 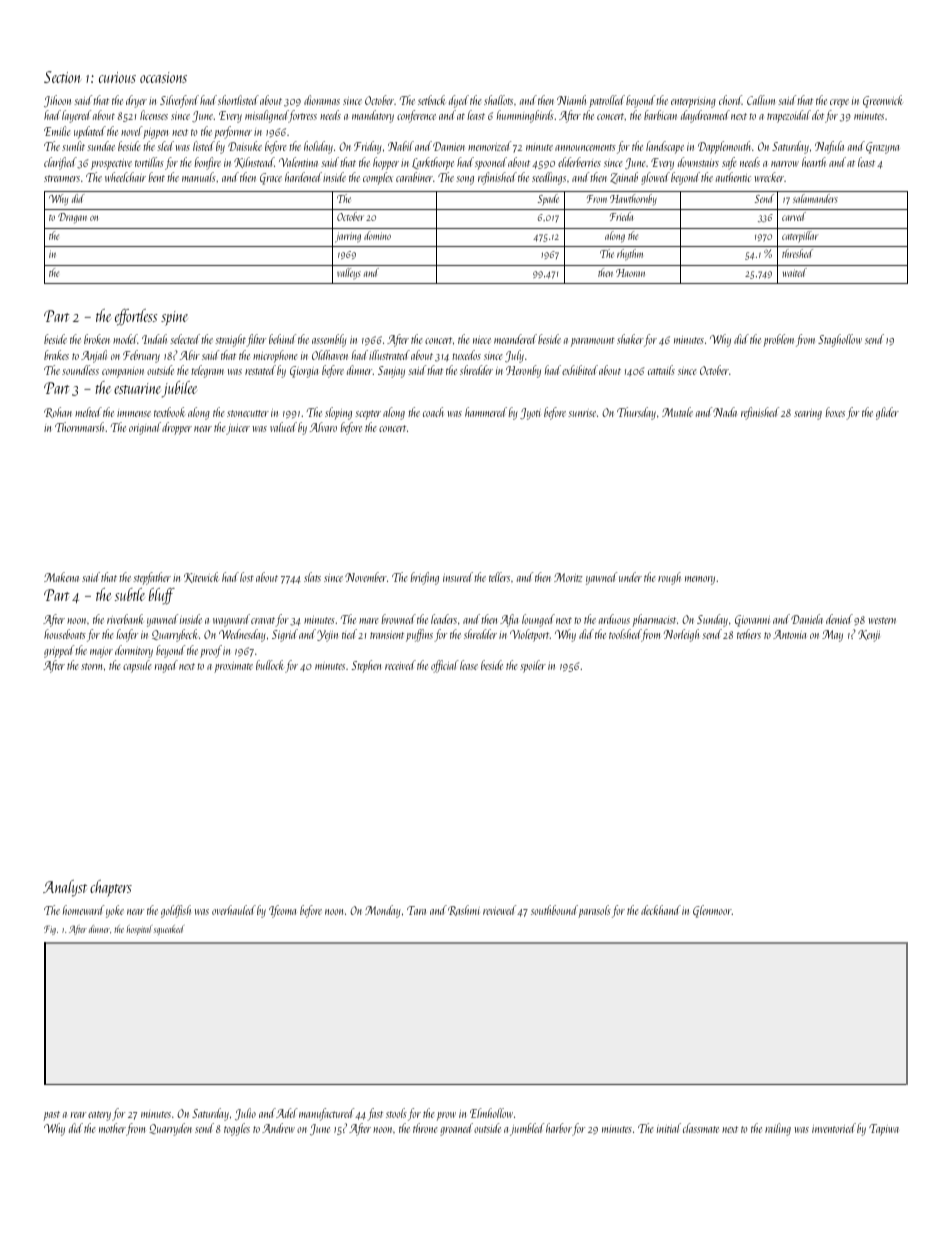 What do you see at coordinates (373, 116) in the page?
I see `mandatory` at bounding box center [373, 116].
